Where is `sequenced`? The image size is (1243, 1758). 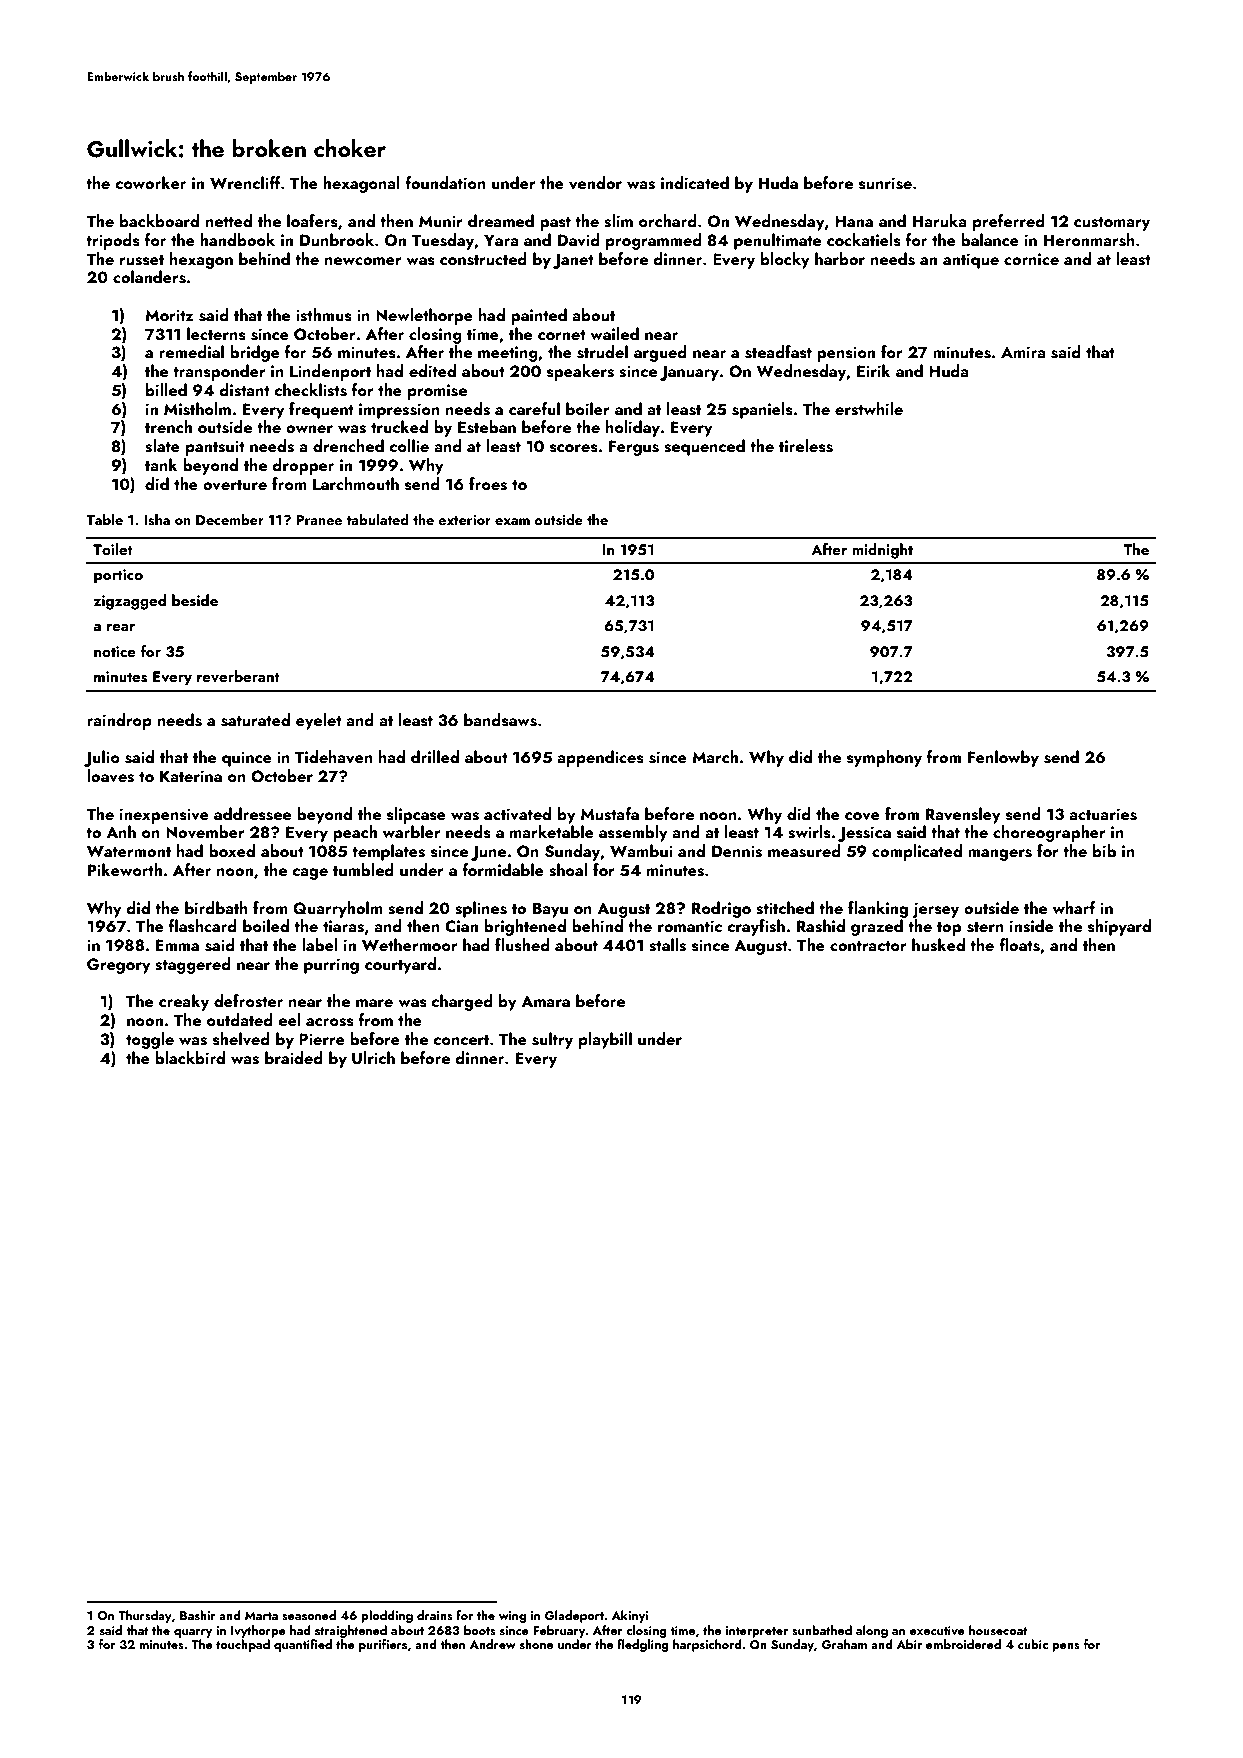 sequenced is located at coordinates (704, 447).
